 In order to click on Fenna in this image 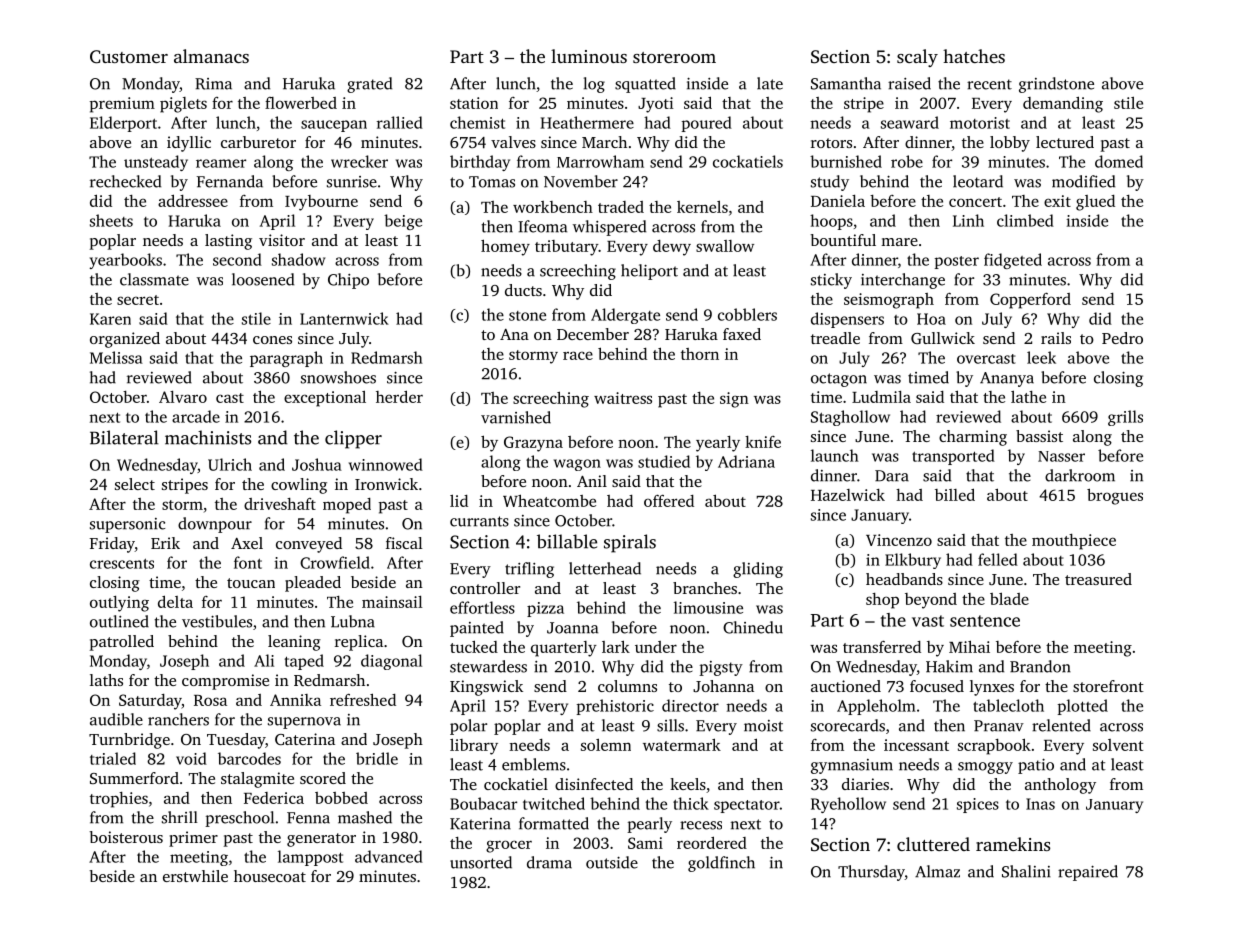, I will do `click(308, 818)`.
